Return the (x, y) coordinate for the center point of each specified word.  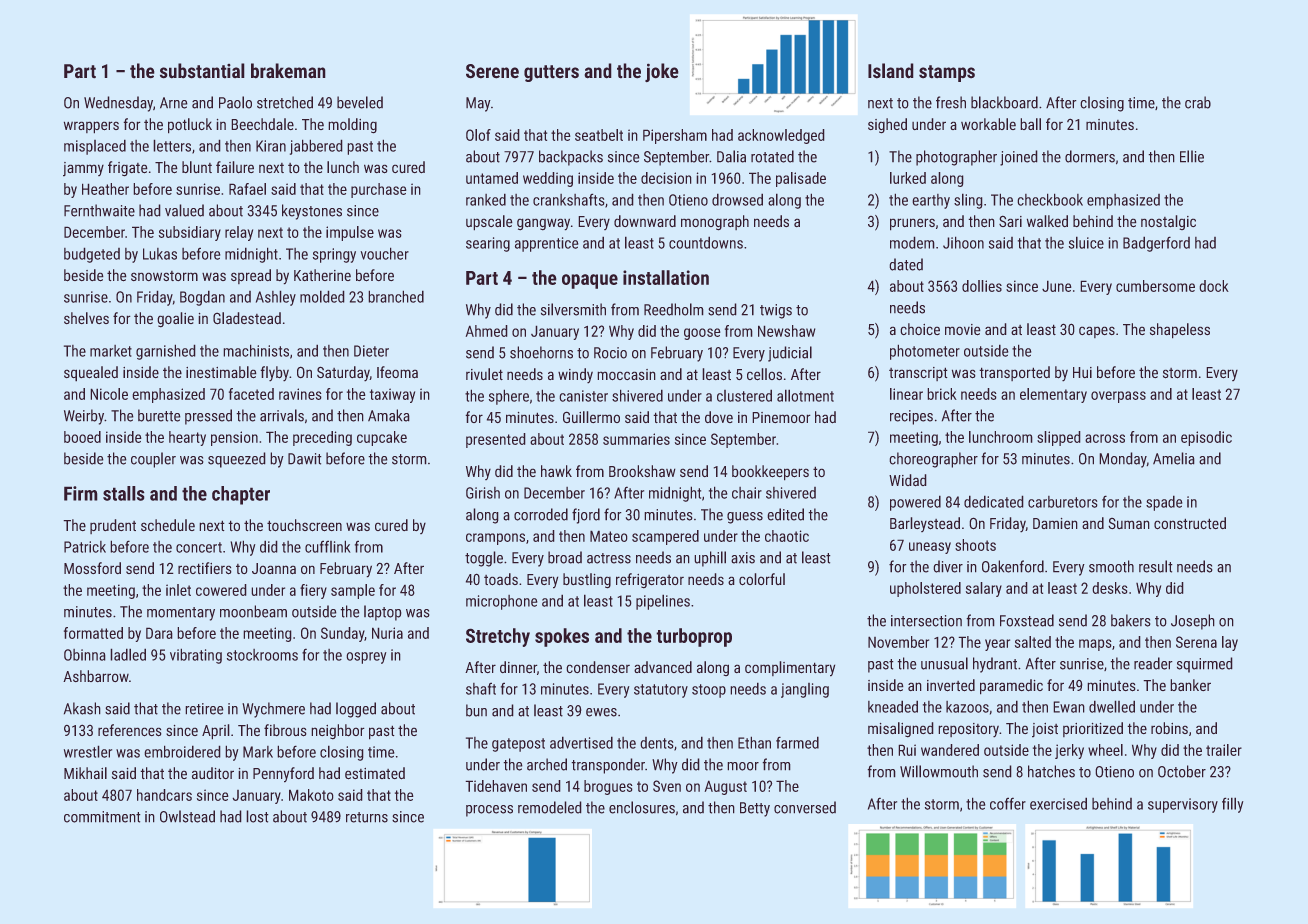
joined (1019, 158)
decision (666, 178)
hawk (556, 471)
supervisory (1183, 805)
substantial (202, 71)
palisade (801, 179)
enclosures (642, 807)
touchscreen (304, 525)
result (1156, 566)
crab (1198, 102)
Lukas (160, 254)
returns (367, 817)
